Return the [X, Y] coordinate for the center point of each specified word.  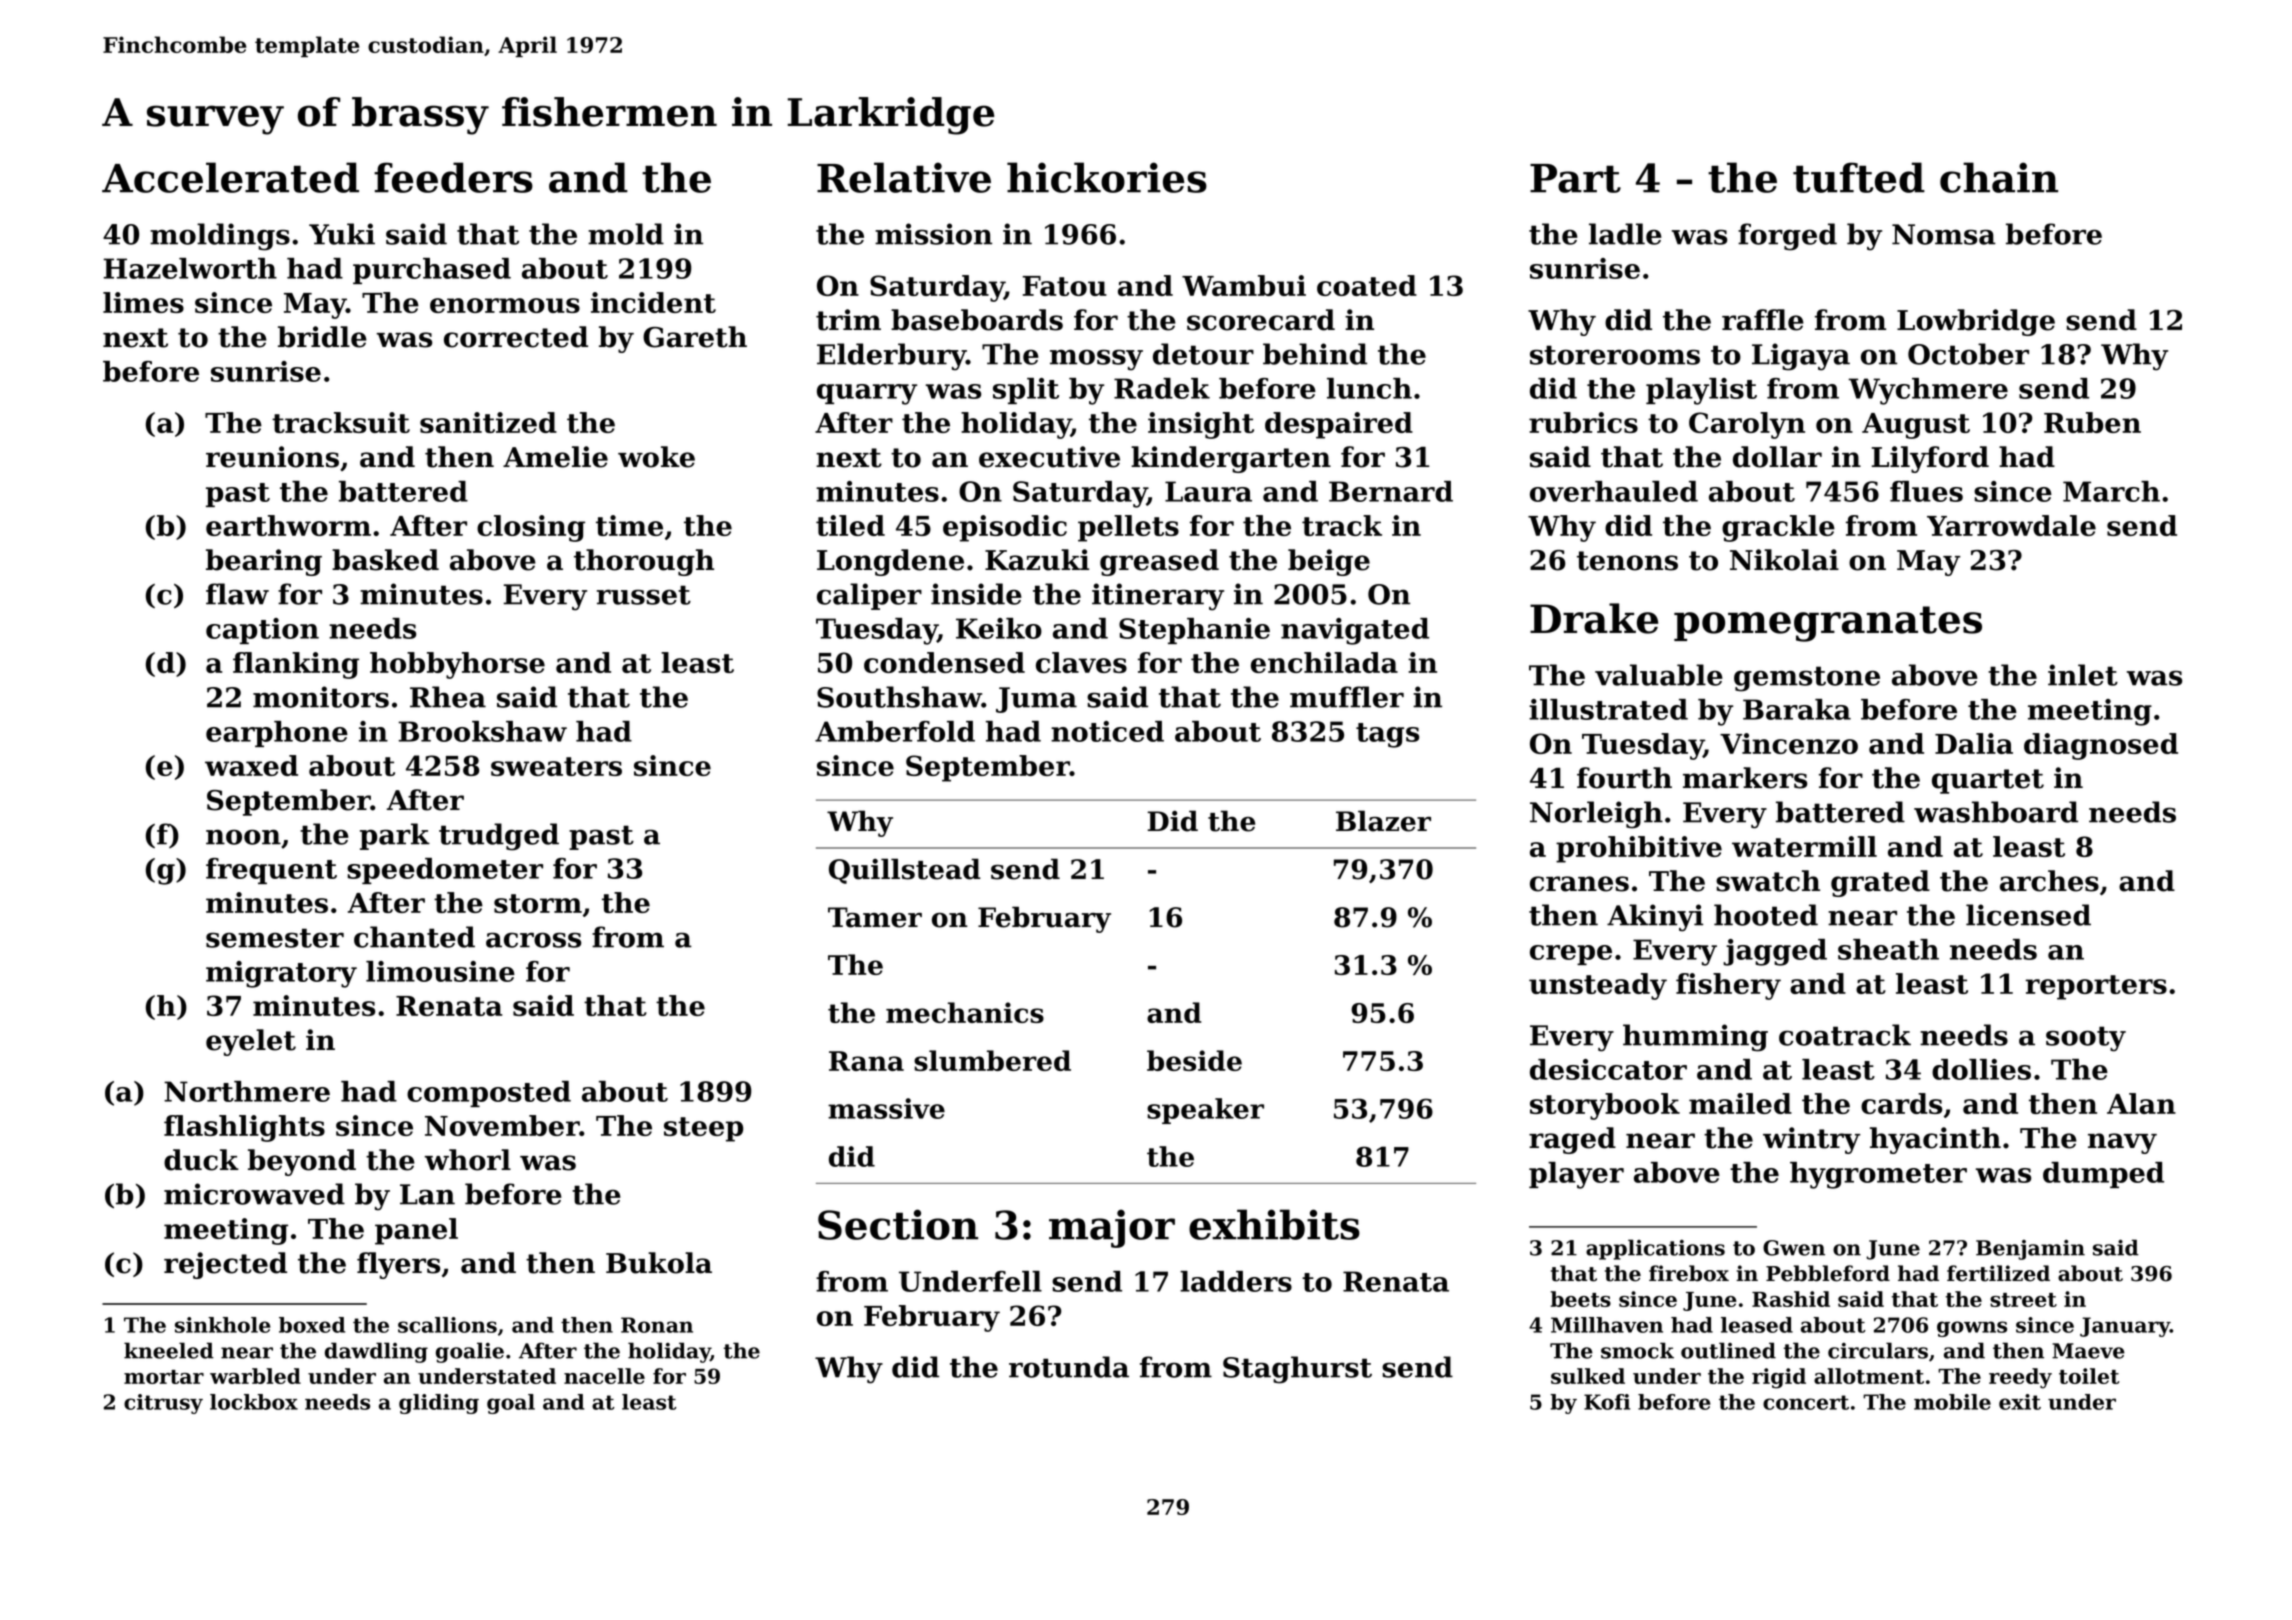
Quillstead [905, 871]
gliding [439, 1404]
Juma [1036, 700]
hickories [1107, 177]
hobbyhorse [457, 665]
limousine [440, 971]
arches [2049, 881]
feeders [453, 177]
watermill [1804, 846]
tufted [1859, 177]
